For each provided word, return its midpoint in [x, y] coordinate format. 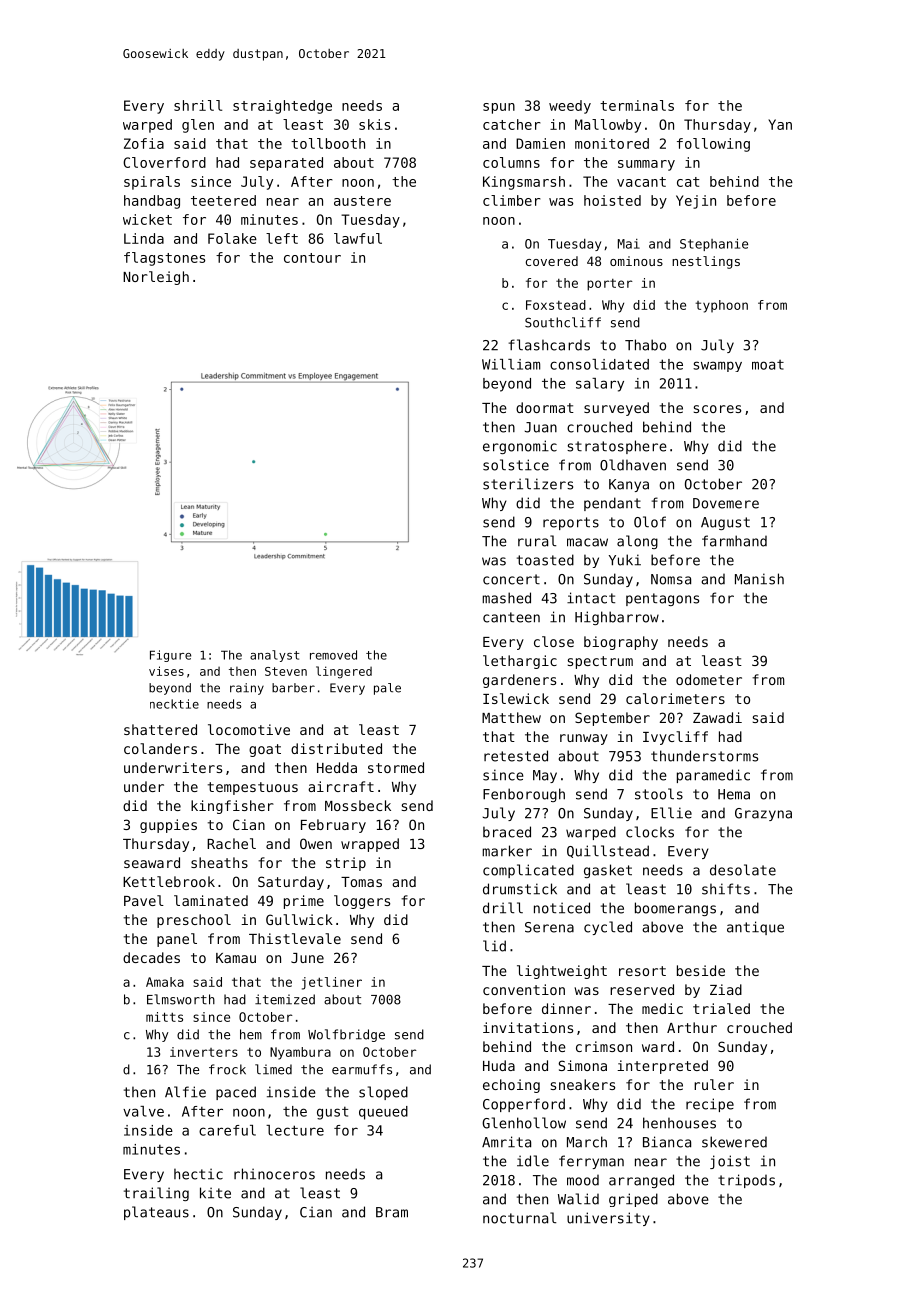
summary [646, 165]
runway [584, 739]
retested [516, 756]
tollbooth [328, 143]
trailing [156, 1194]
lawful [358, 238]
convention [524, 989]
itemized [285, 999]
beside [701, 970]
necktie [174, 704]
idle [533, 1161]
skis [374, 124]
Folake [232, 238]
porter [610, 285]
